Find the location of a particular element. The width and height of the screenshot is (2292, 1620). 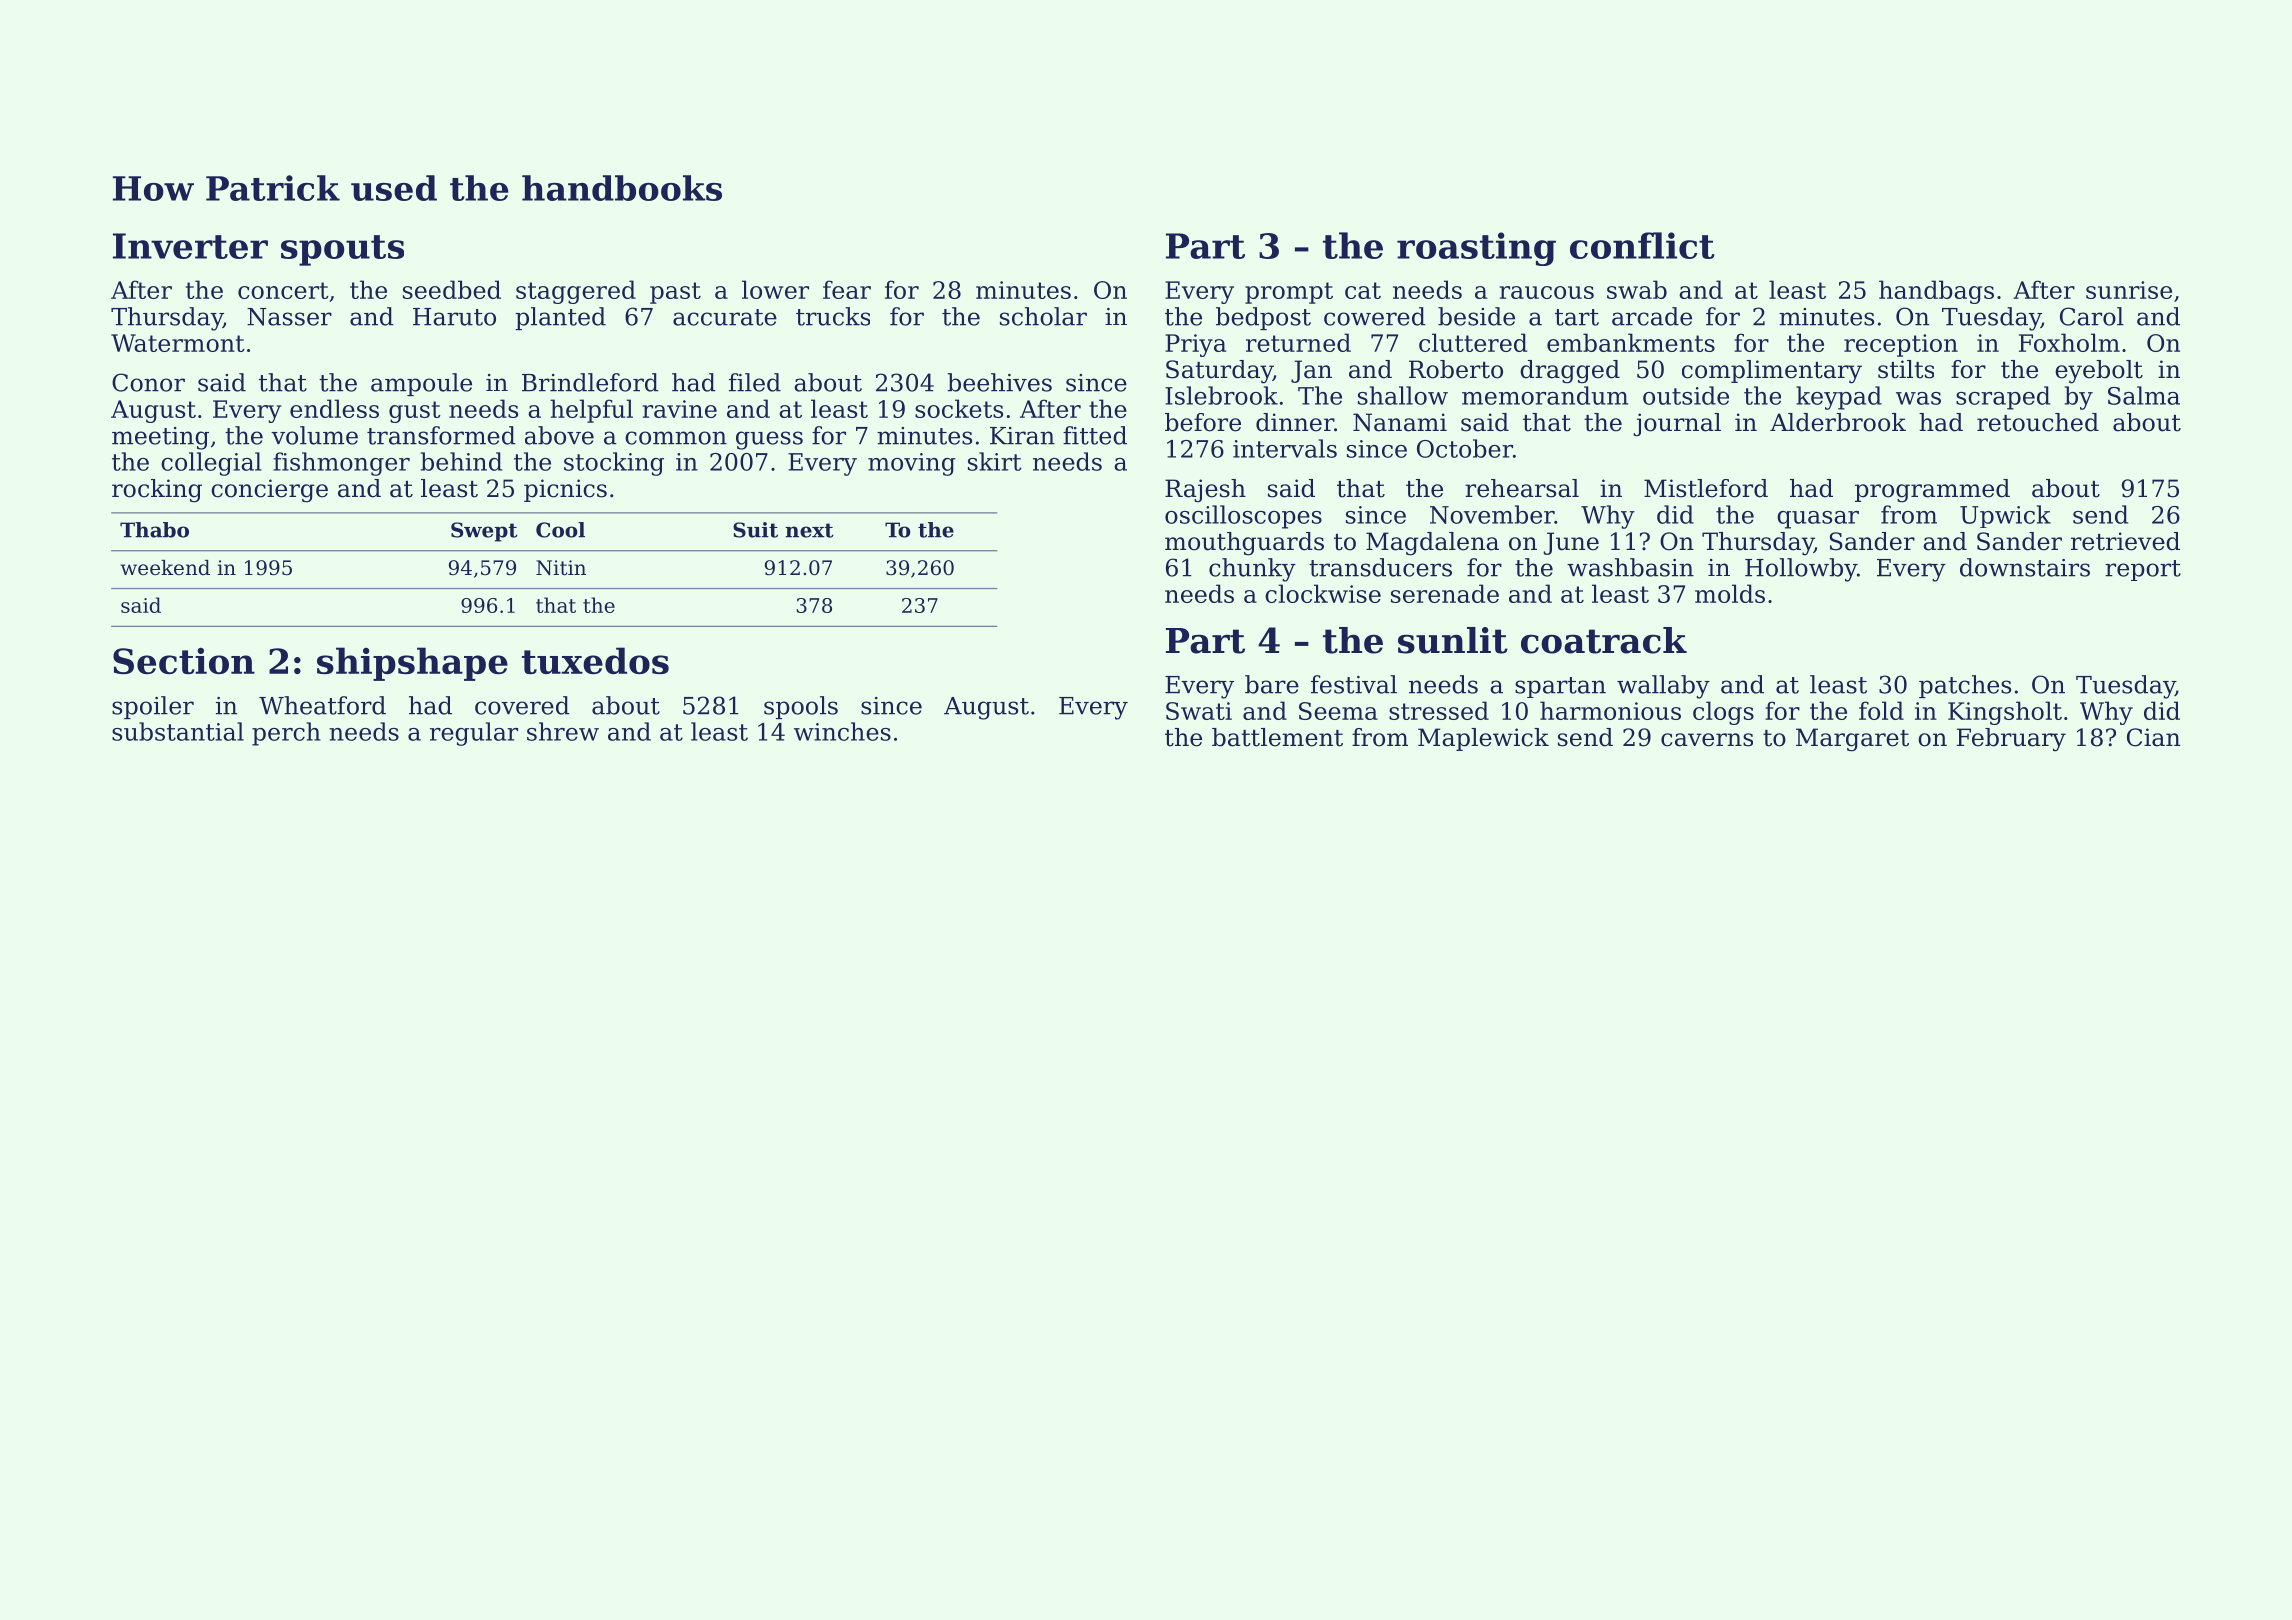

concert is located at coordinates (283, 290).
